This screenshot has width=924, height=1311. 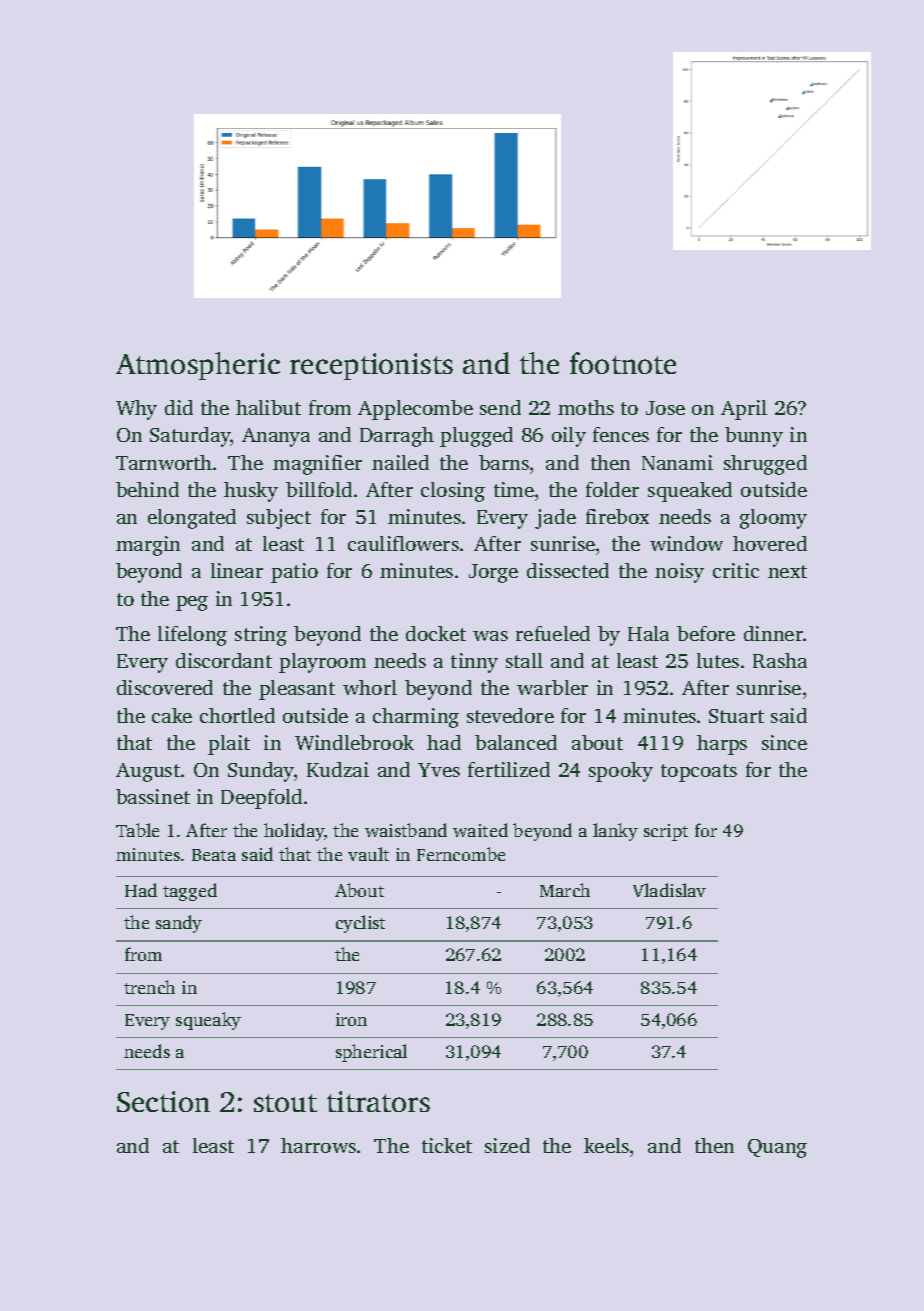 I want to click on bunny, so click(x=754, y=437).
